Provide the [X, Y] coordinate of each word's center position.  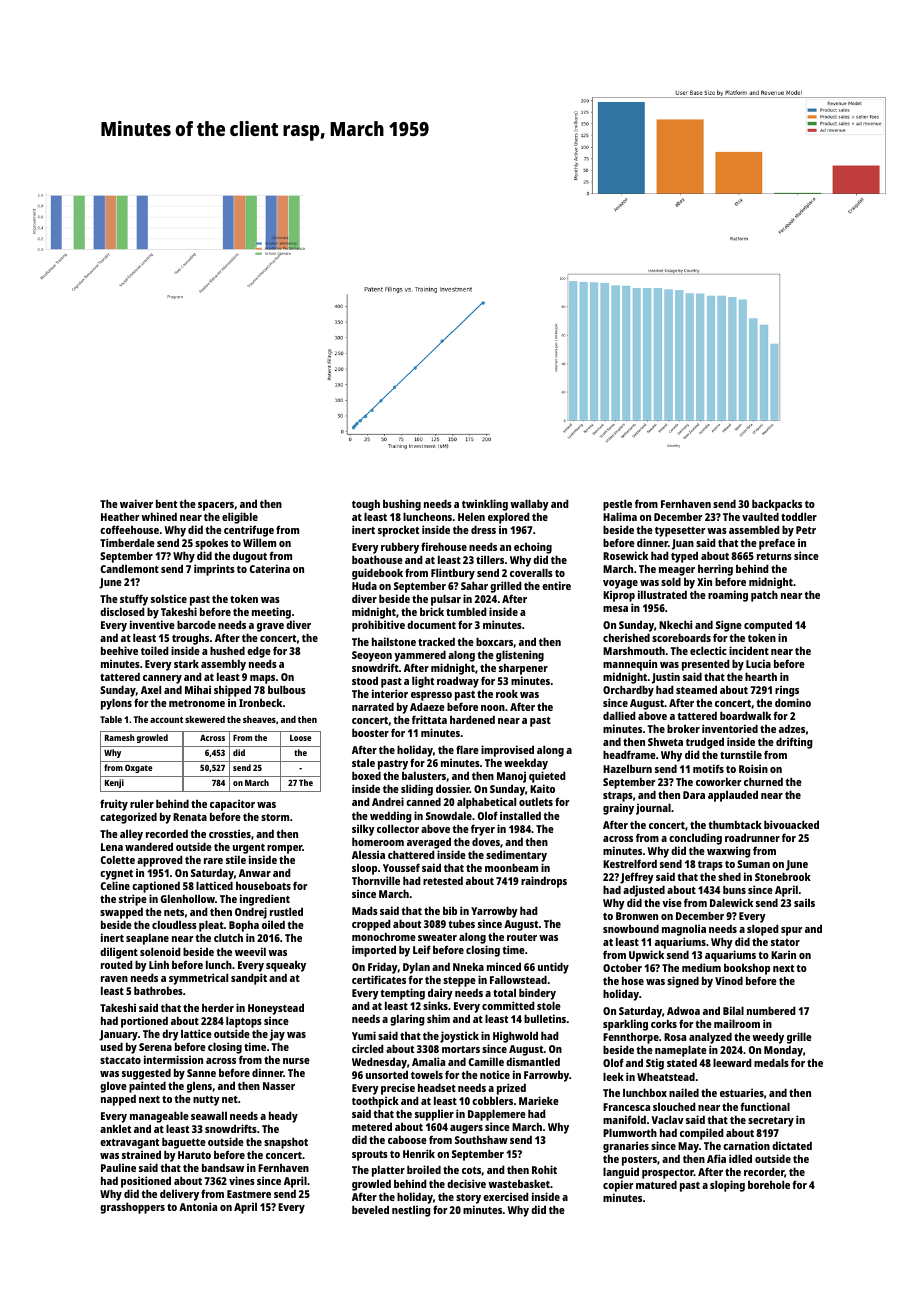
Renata [190, 817]
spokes [211, 544]
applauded [733, 796]
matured [656, 1184]
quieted [547, 777]
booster [370, 732]
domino [793, 702]
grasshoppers [132, 1208]
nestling [411, 1211]
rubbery [400, 548]
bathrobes [158, 990]
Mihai [198, 689]
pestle [617, 505]
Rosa [675, 1037]
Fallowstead [518, 979]
